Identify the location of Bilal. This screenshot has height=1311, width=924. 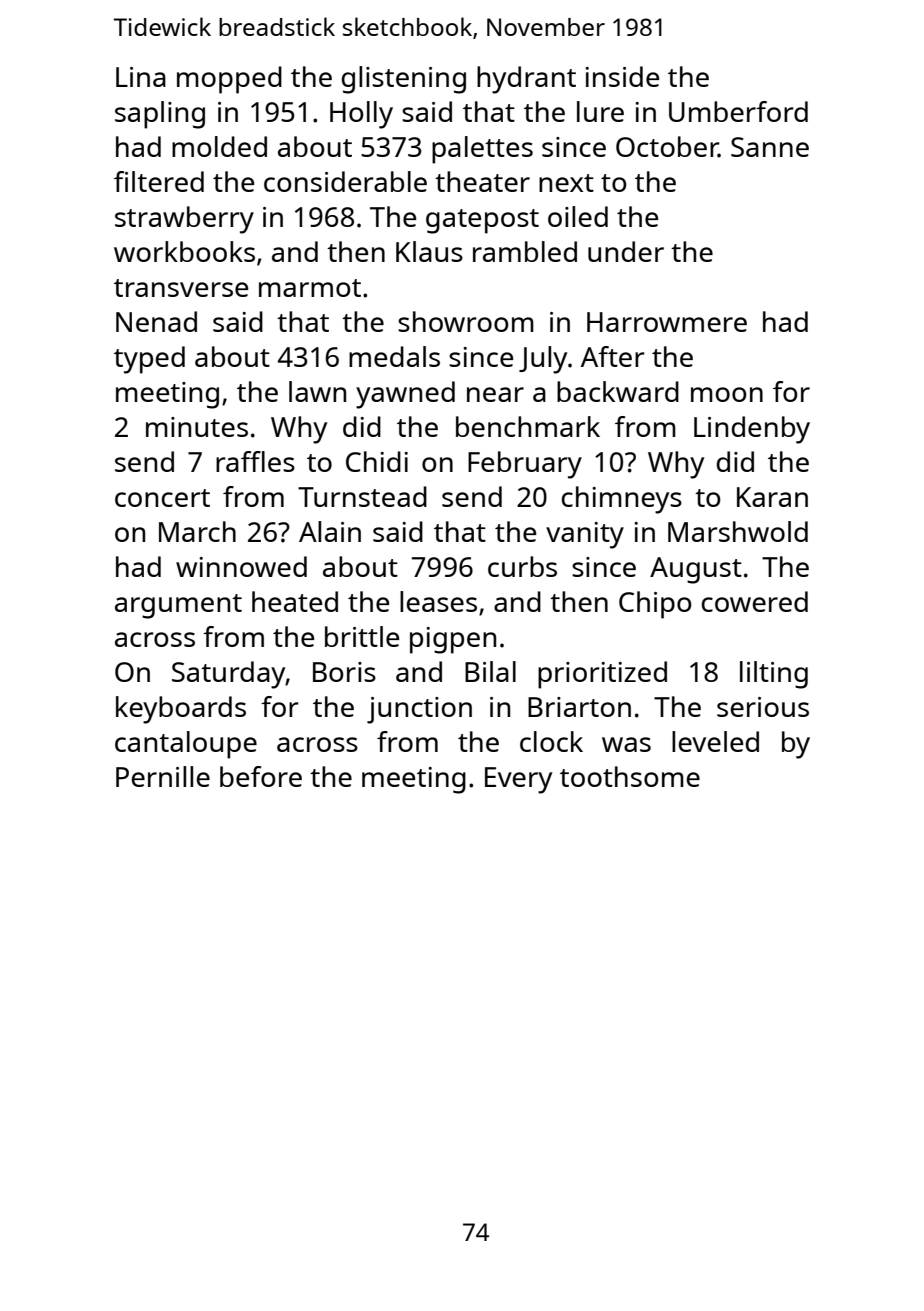
(490, 671).
